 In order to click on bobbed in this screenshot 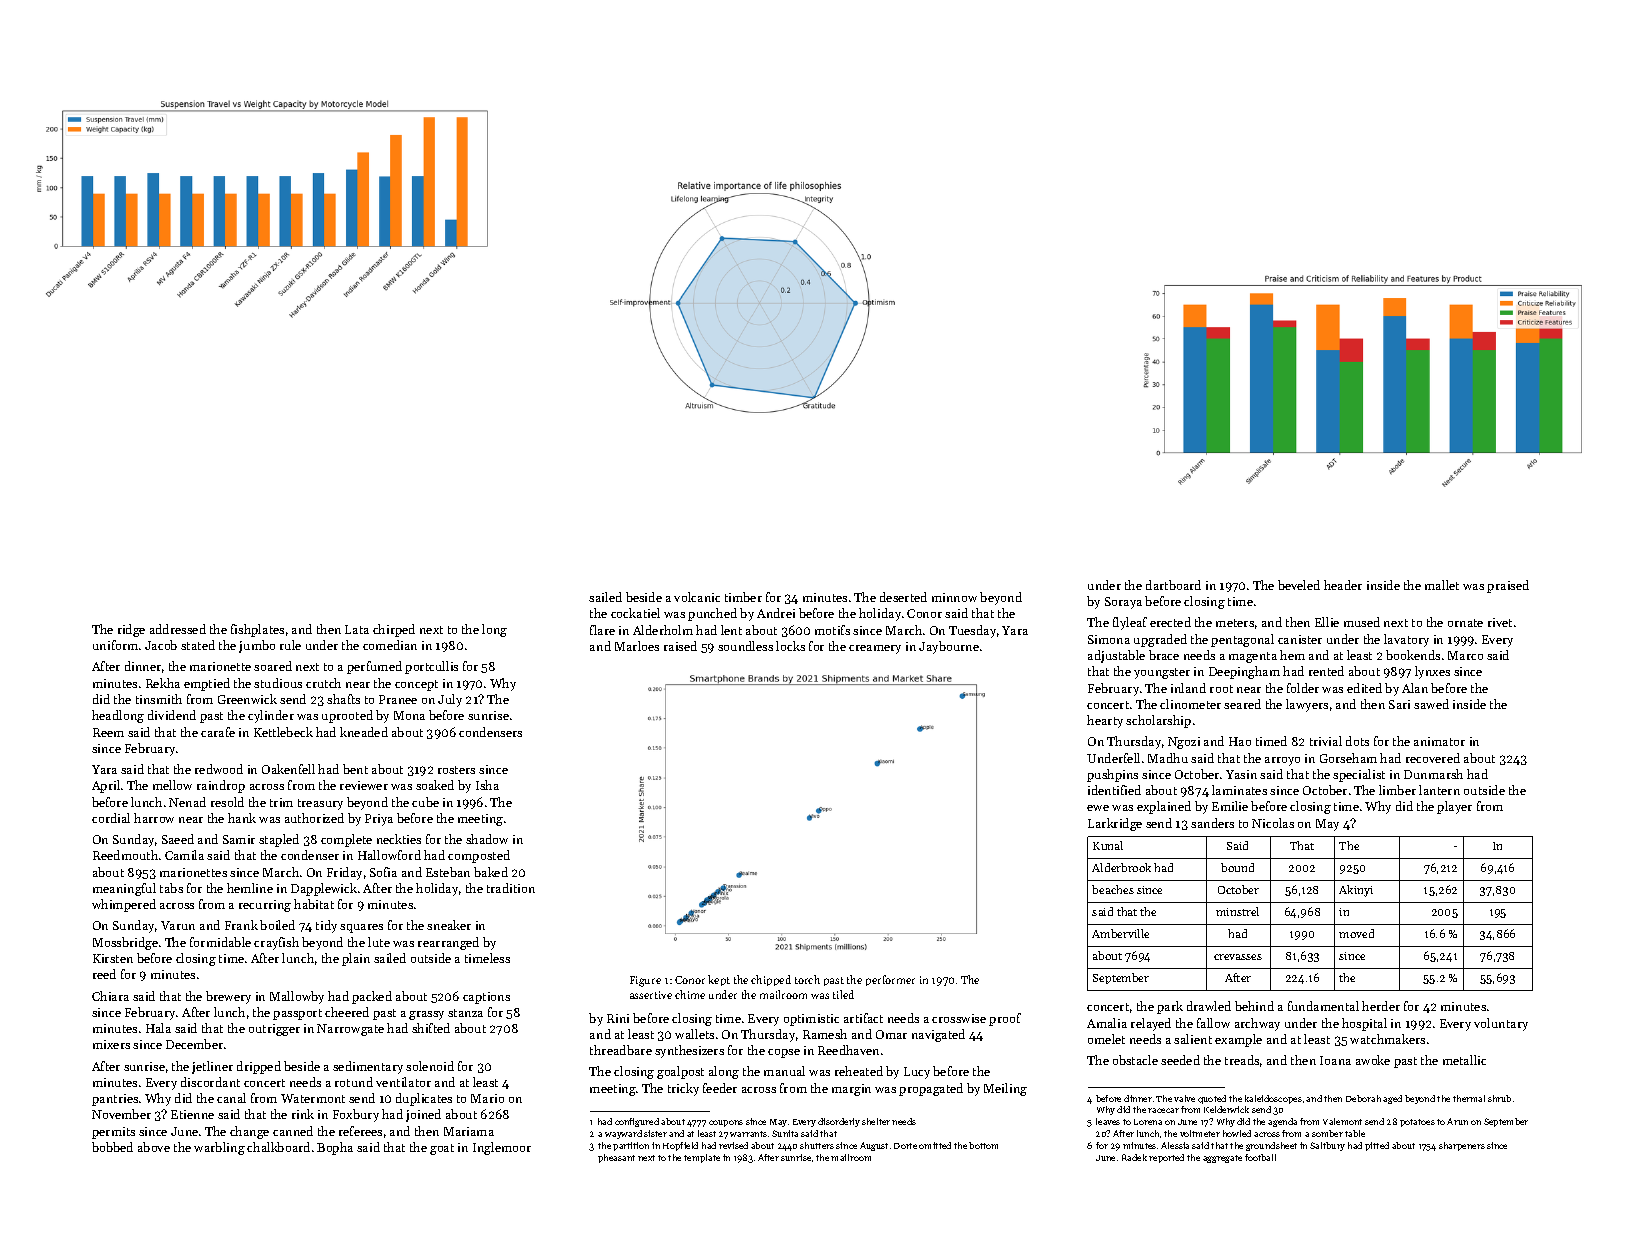, I will do `click(112, 1147)`.
